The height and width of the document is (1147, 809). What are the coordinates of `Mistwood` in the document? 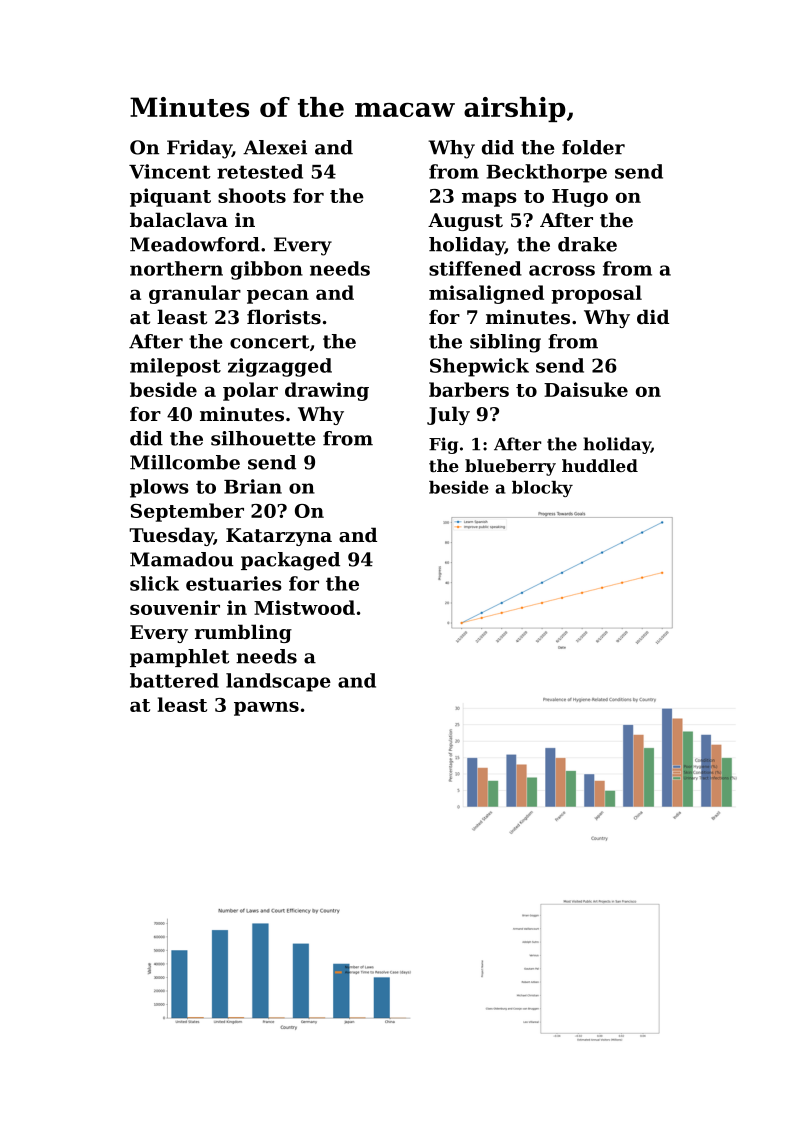 It's located at (304, 607).
